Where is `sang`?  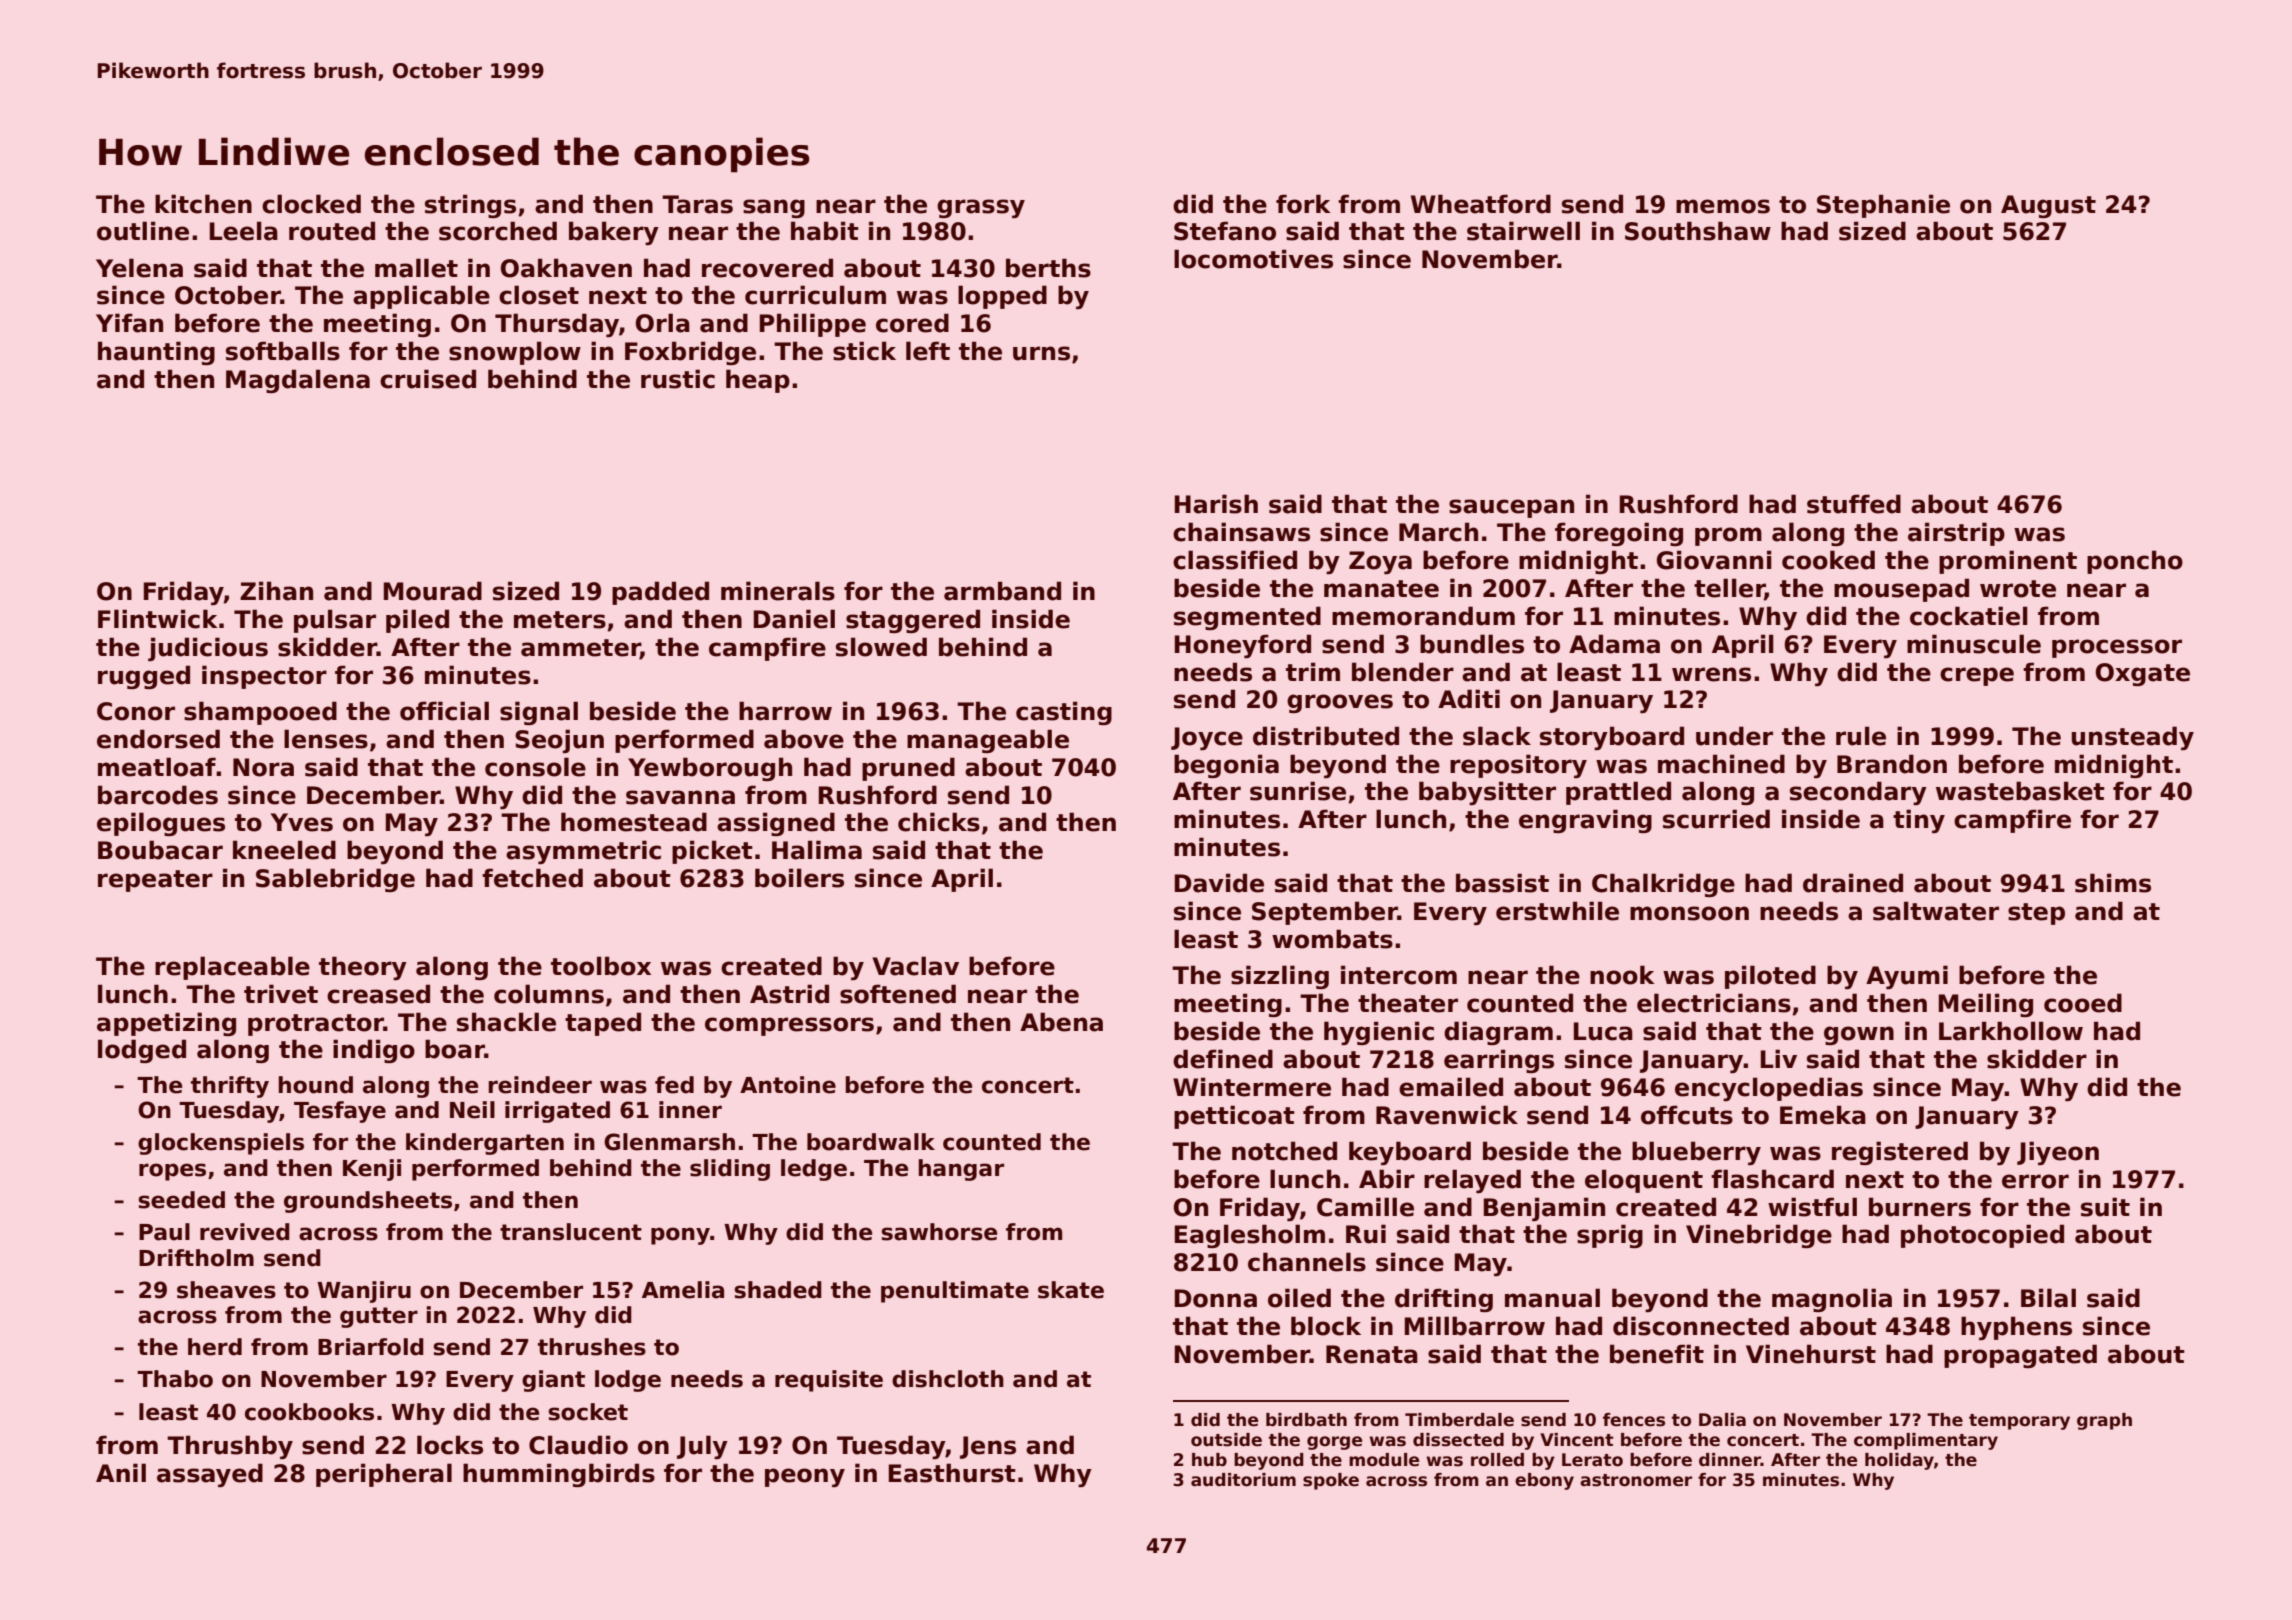
sang is located at coordinates (774, 208).
